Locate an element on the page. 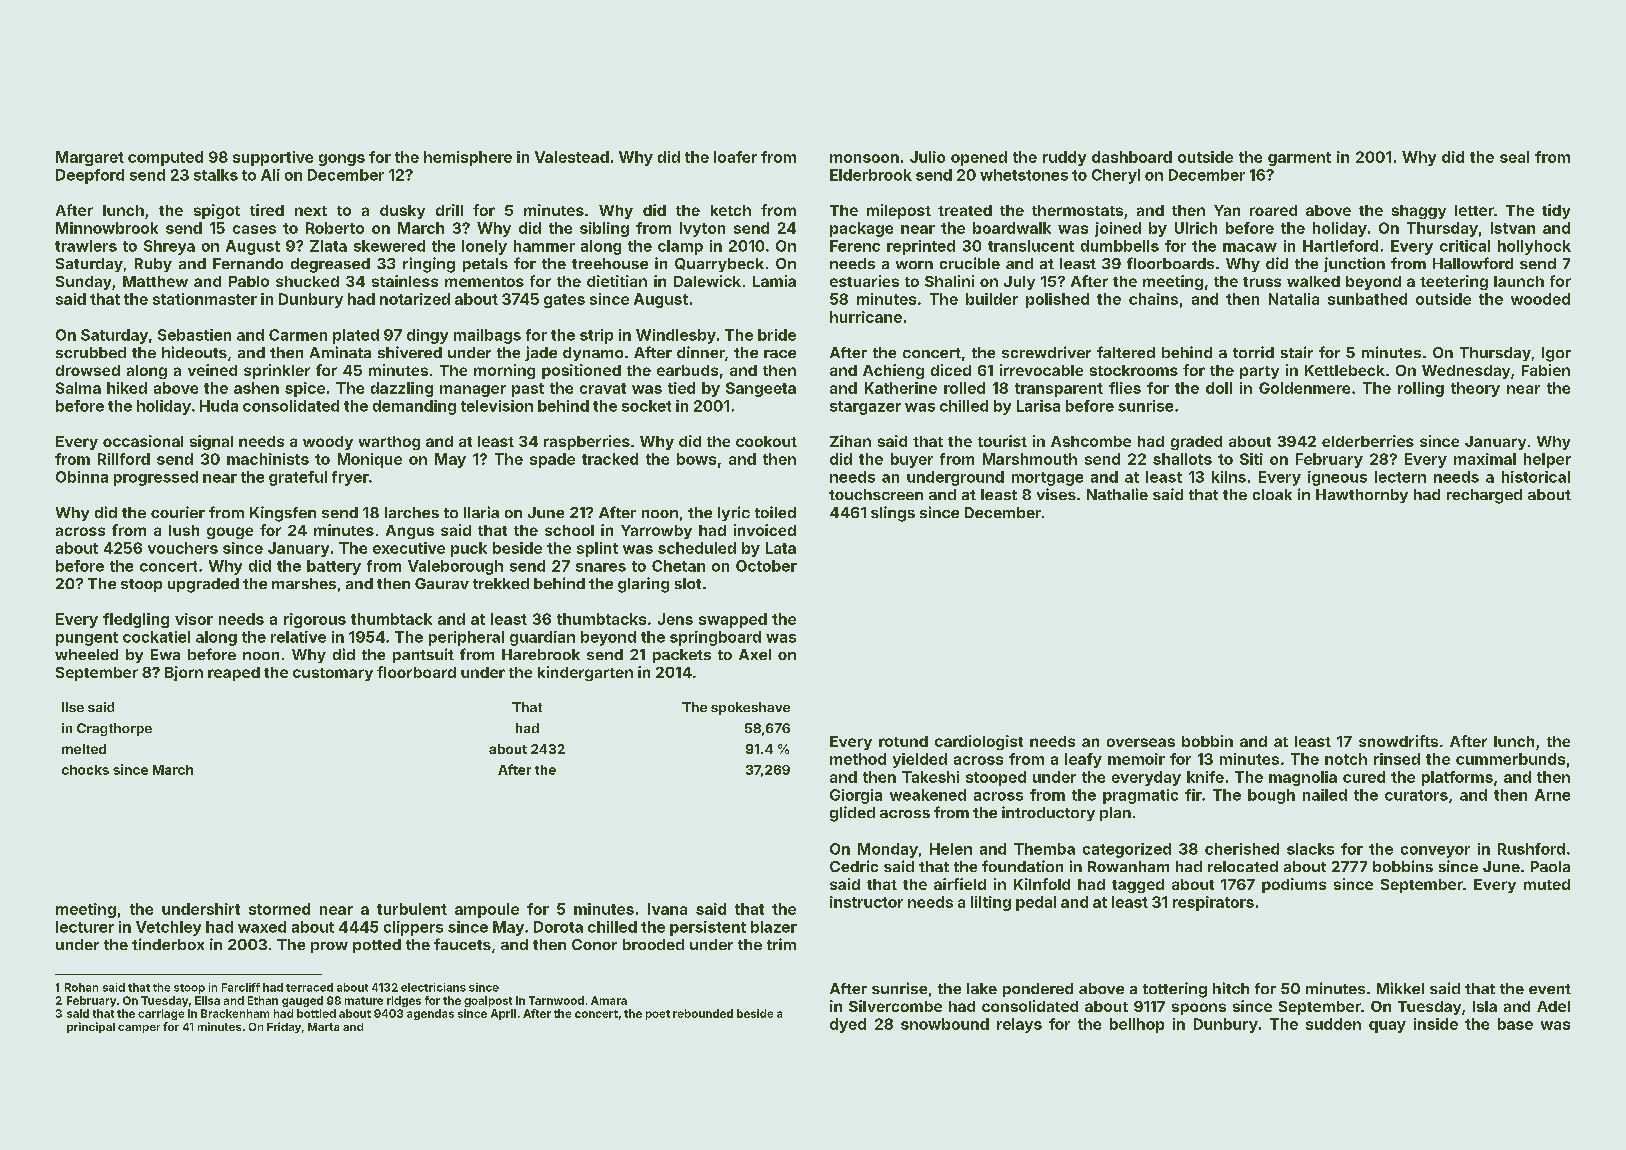 The width and height of the document is (1626, 1150). truss is located at coordinates (1262, 282).
